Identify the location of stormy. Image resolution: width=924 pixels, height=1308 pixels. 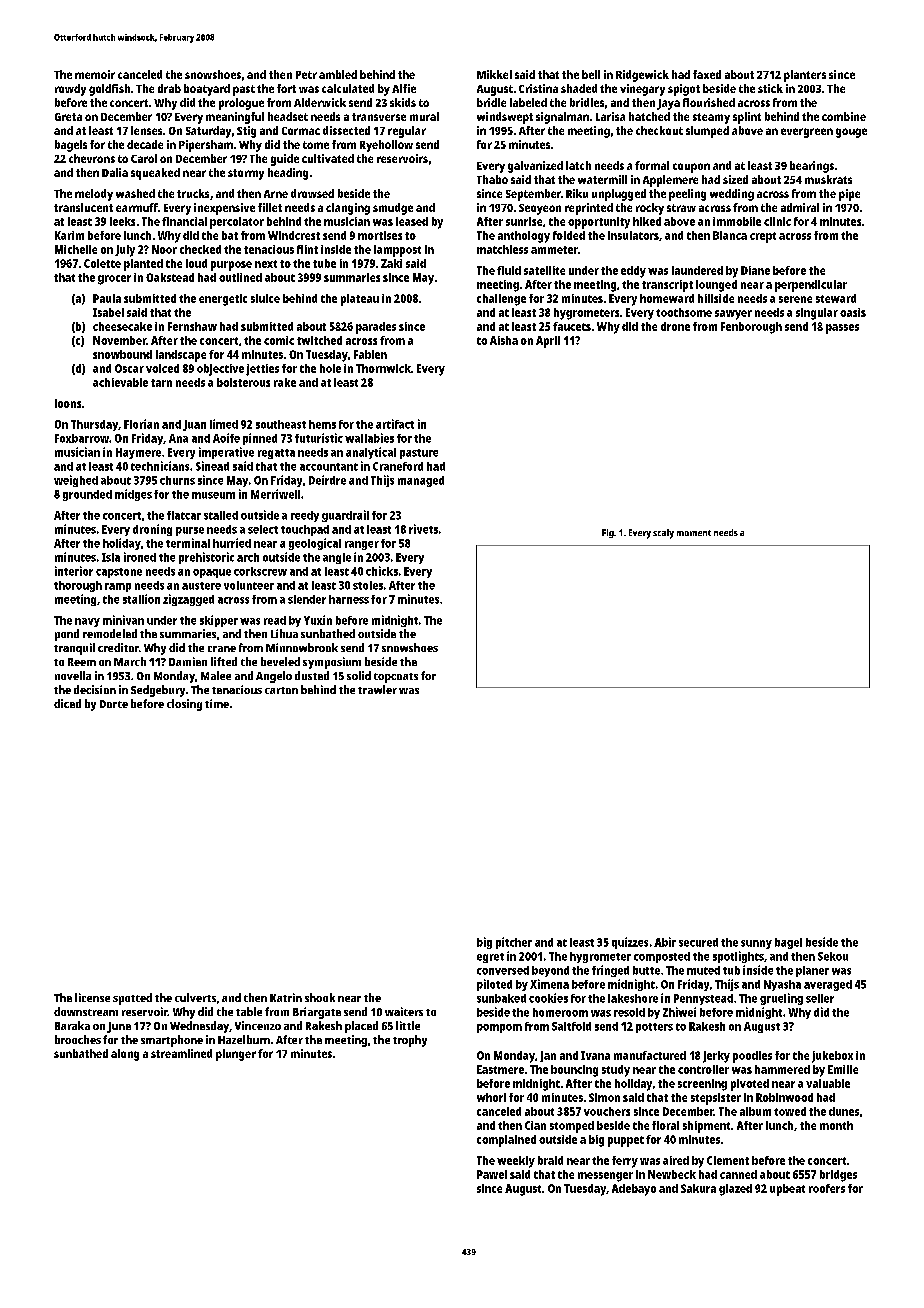
(246, 174).
